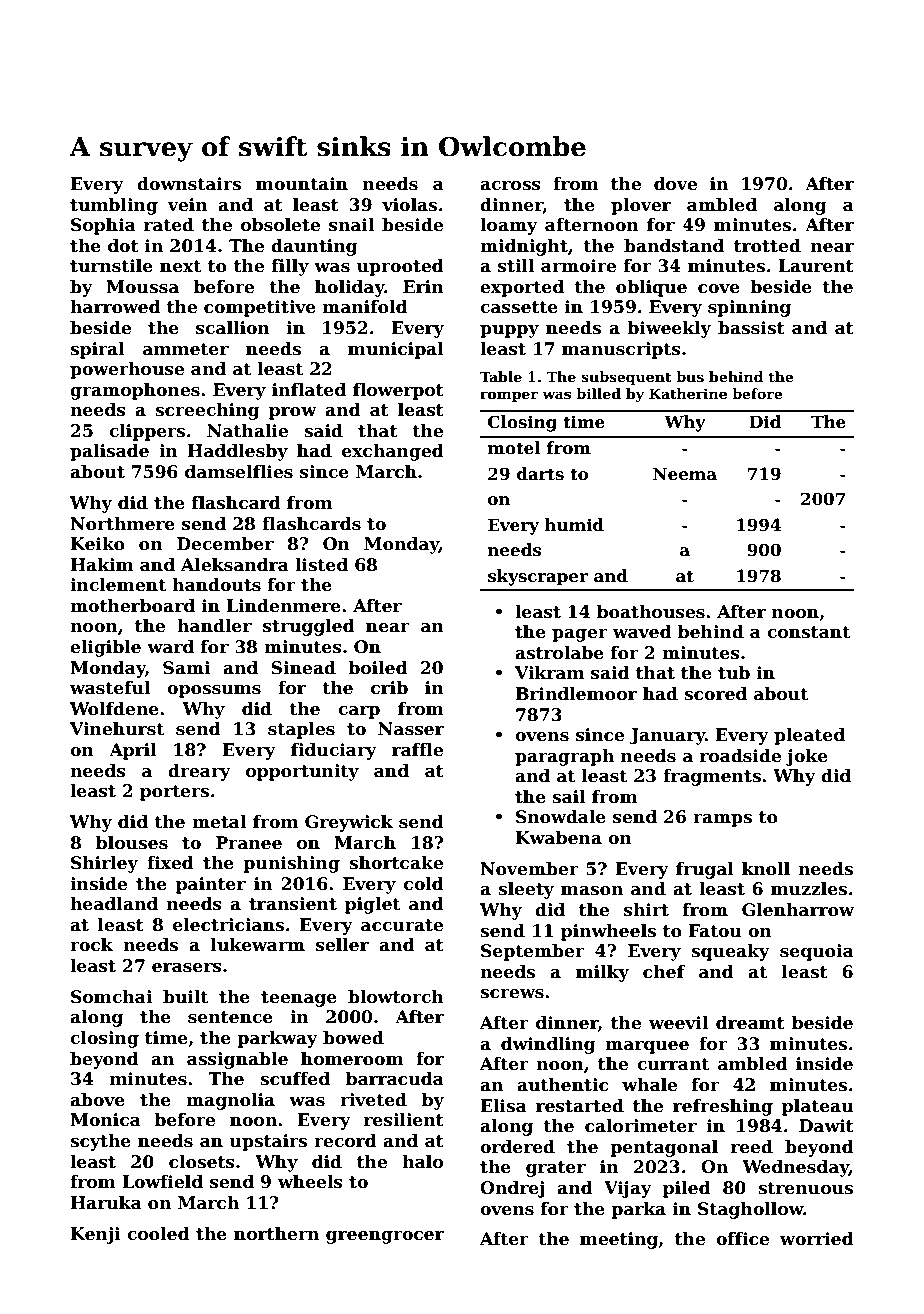  What do you see at coordinates (514, 448) in the screenshot?
I see `motel` at bounding box center [514, 448].
